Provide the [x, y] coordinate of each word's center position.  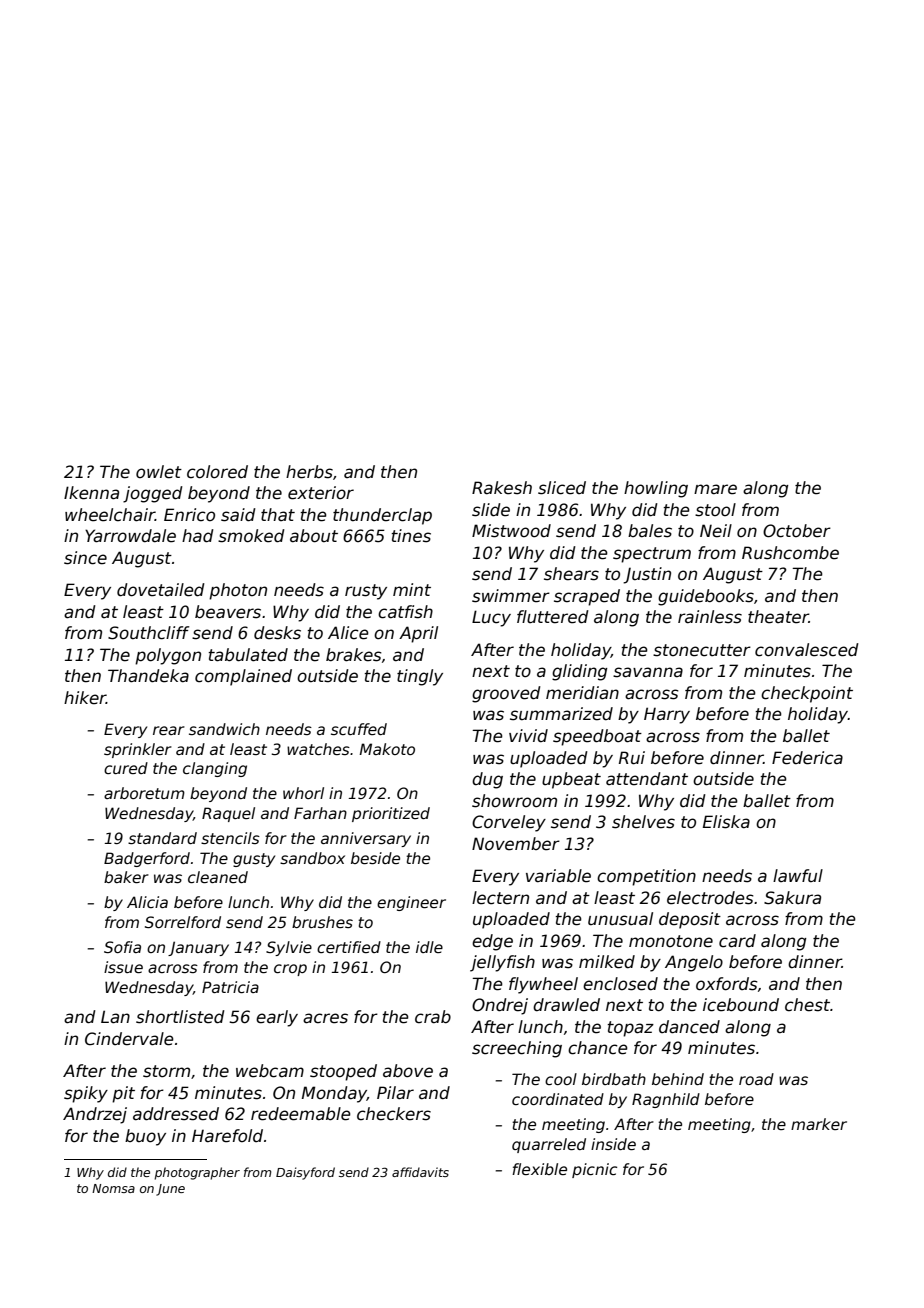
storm [166, 1071]
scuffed [359, 729]
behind [678, 1079]
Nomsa [113, 1188]
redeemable [301, 1114]
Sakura [792, 898]
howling [656, 489]
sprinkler [138, 750]
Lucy [491, 618]
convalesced [807, 650]
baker [126, 877]
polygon [168, 656]
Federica [807, 758]
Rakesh [502, 488]
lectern [500, 898]
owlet [159, 472]
